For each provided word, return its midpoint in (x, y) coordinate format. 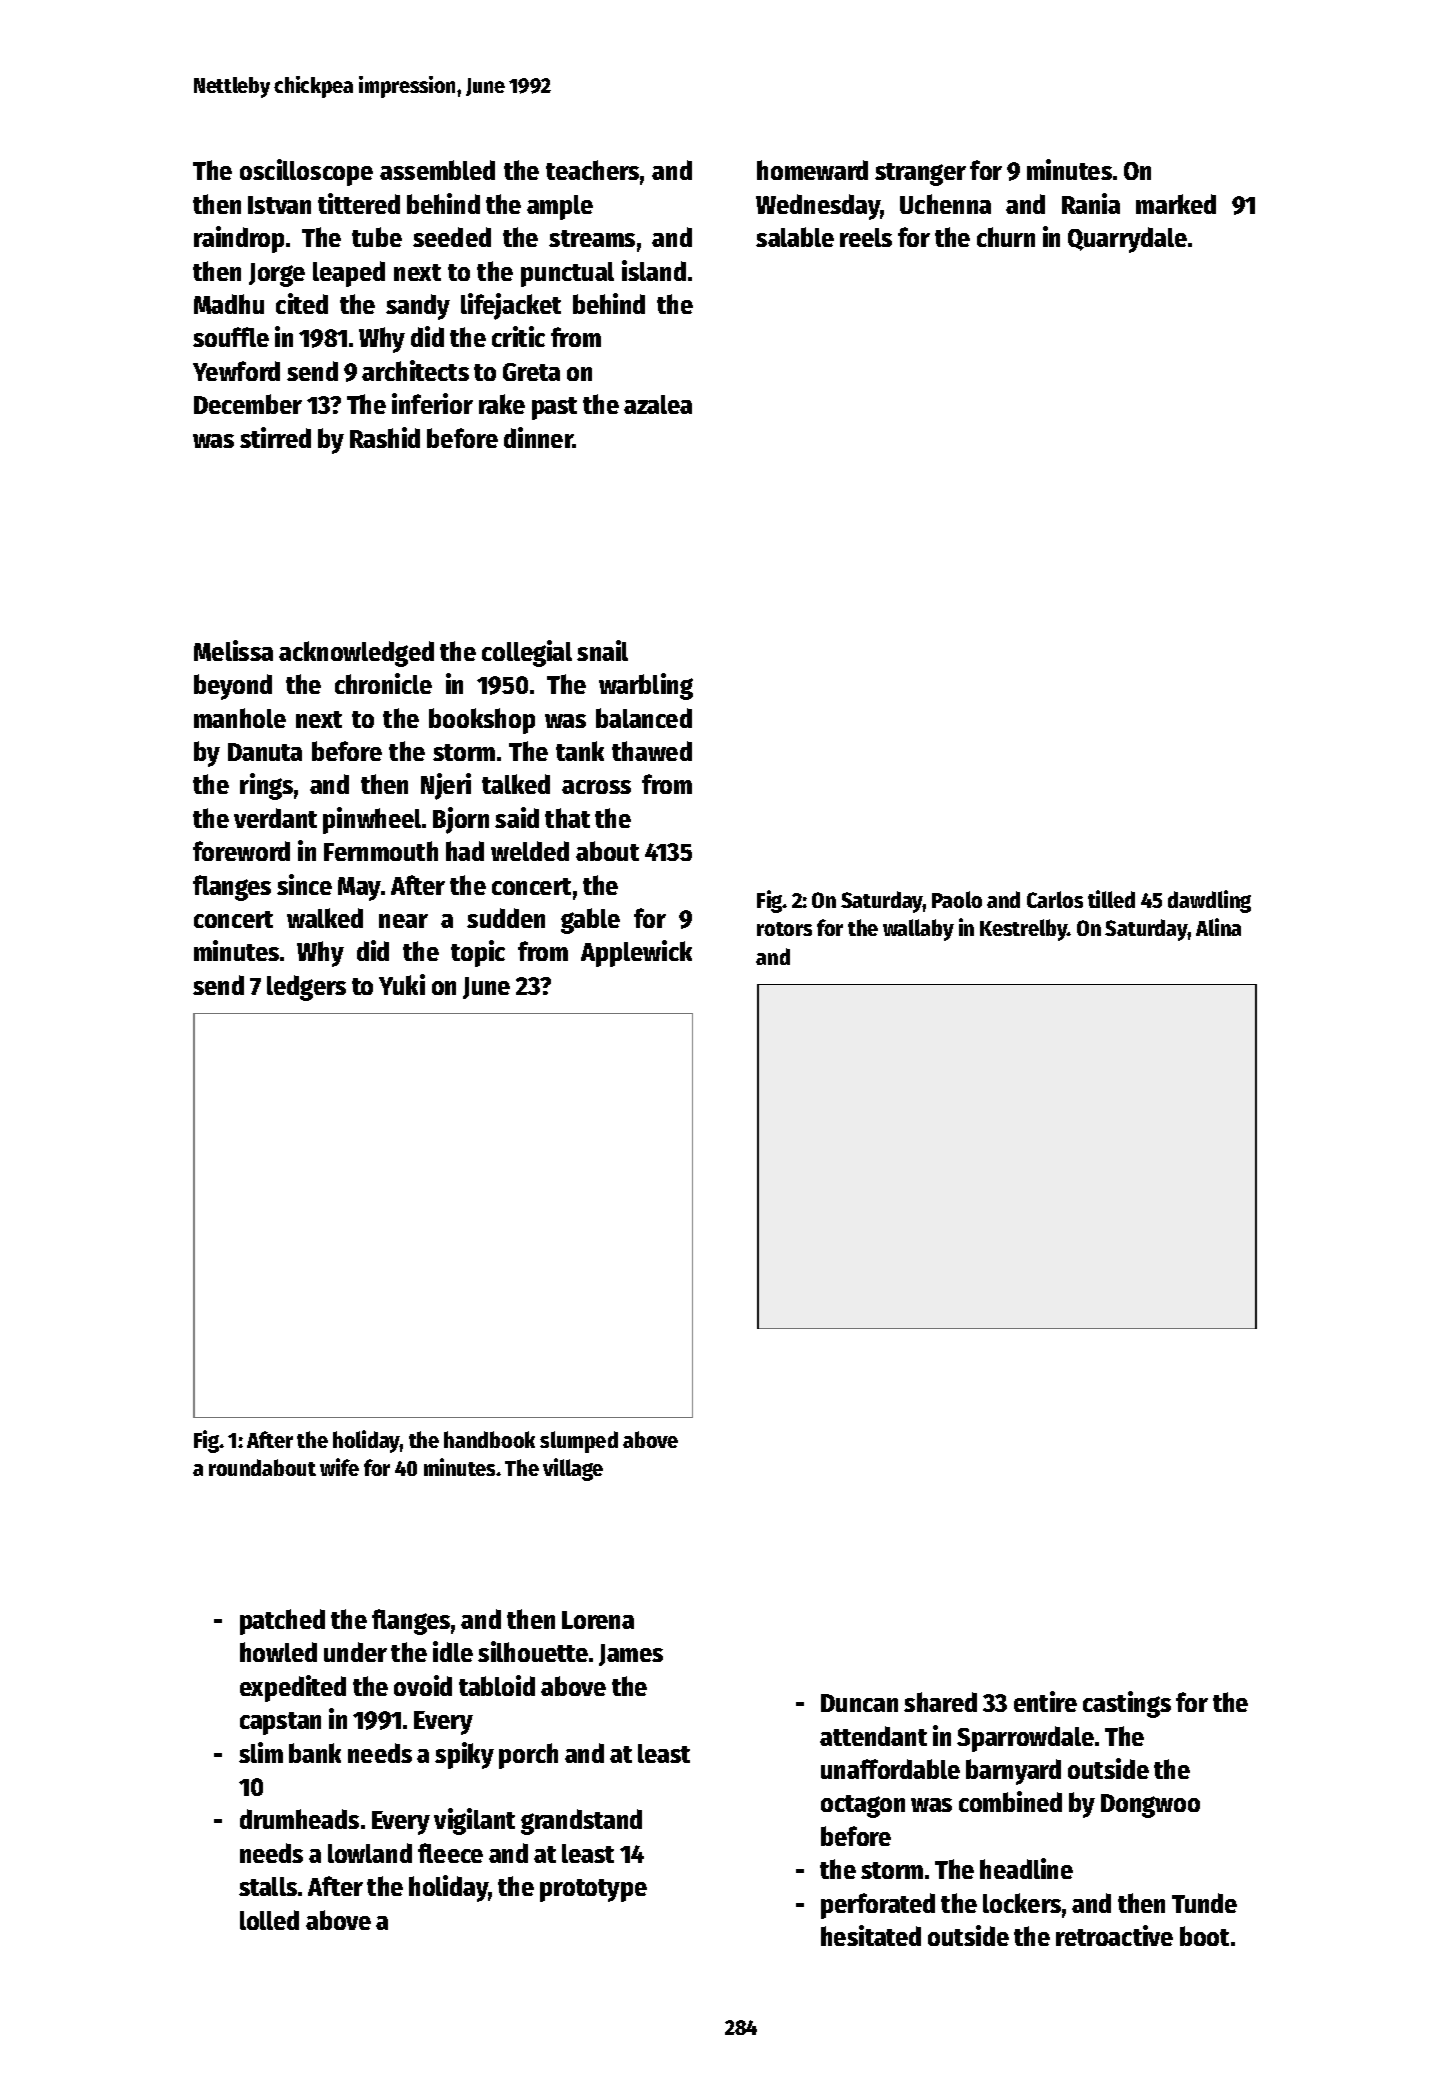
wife (339, 1467)
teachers (592, 170)
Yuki (402, 984)
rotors (784, 929)
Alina (1218, 927)
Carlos (1055, 899)
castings (1127, 1704)
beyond (233, 687)
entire (1045, 1701)
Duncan (859, 1703)
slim (261, 1752)
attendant (873, 1736)
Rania (1091, 203)
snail (602, 650)
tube (377, 237)
